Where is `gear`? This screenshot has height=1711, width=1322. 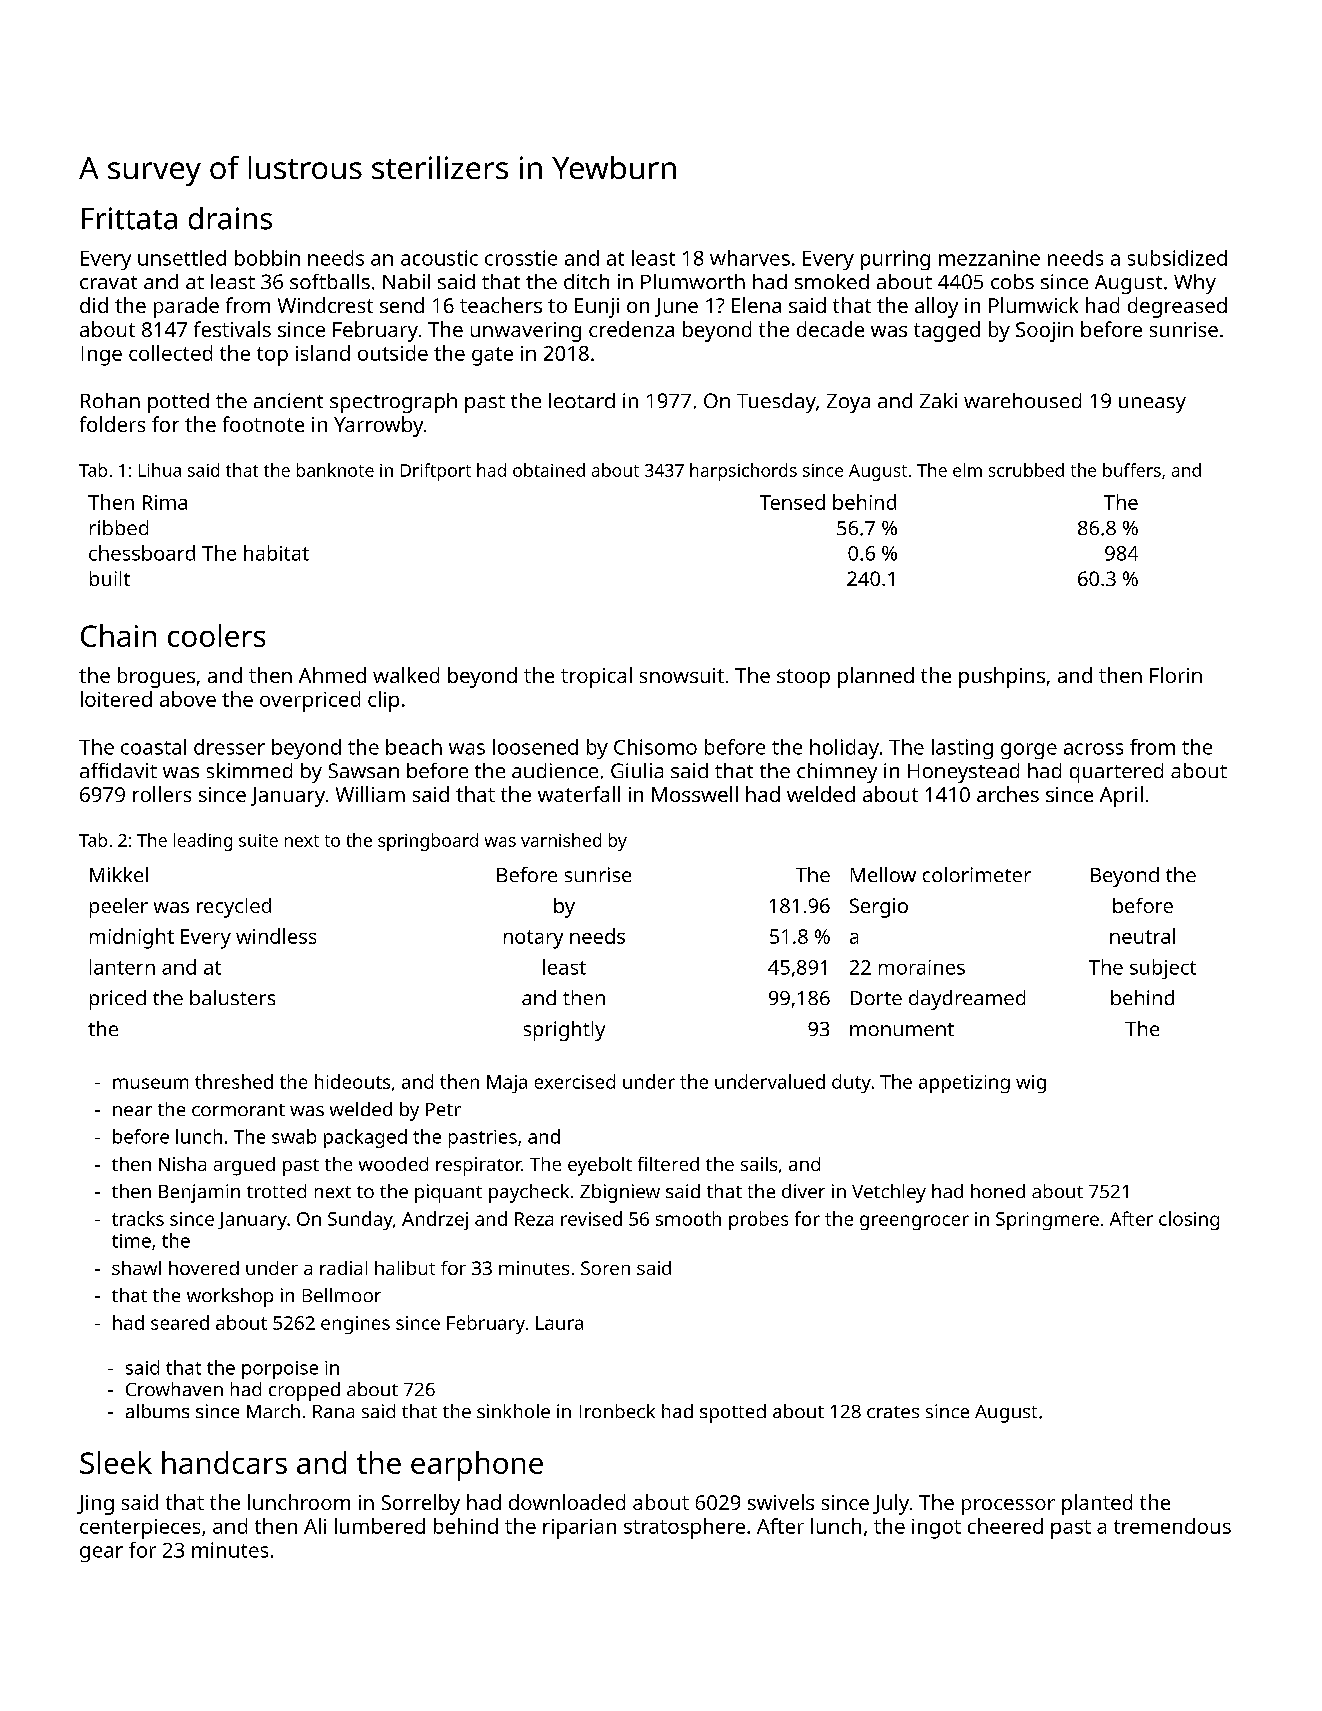 gear is located at coordinates (101, 1554).
